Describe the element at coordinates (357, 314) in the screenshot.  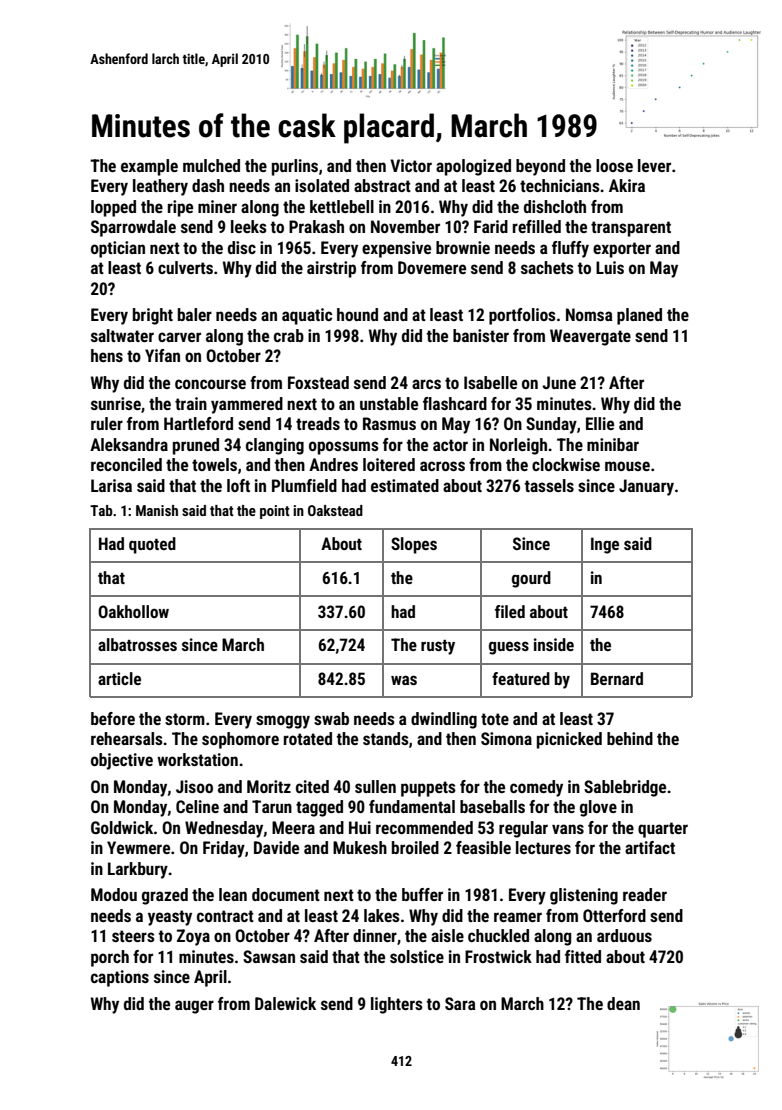
I see `hound` at that location.
